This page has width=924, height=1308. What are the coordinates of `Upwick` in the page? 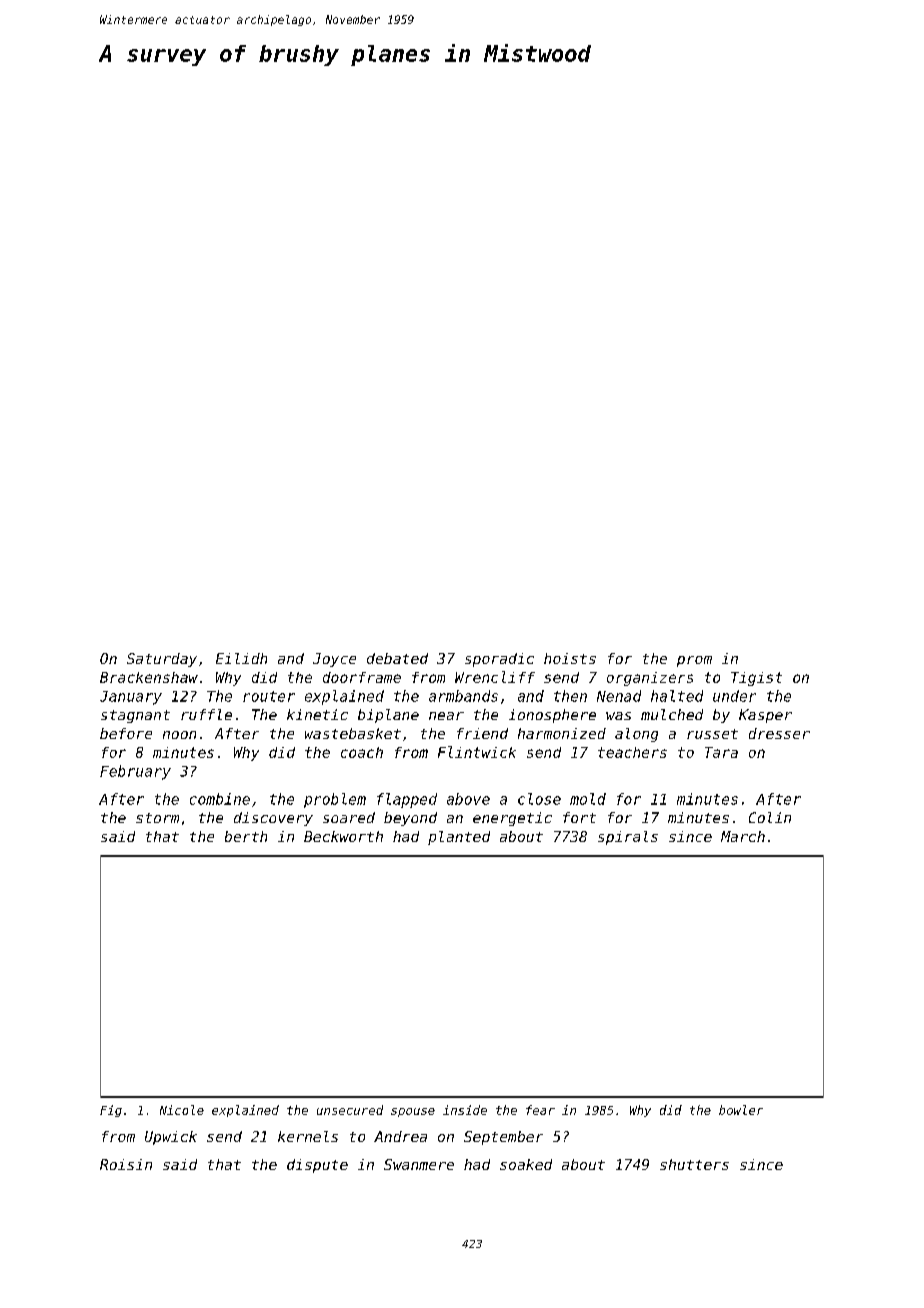 It's located at (171, 1138).
